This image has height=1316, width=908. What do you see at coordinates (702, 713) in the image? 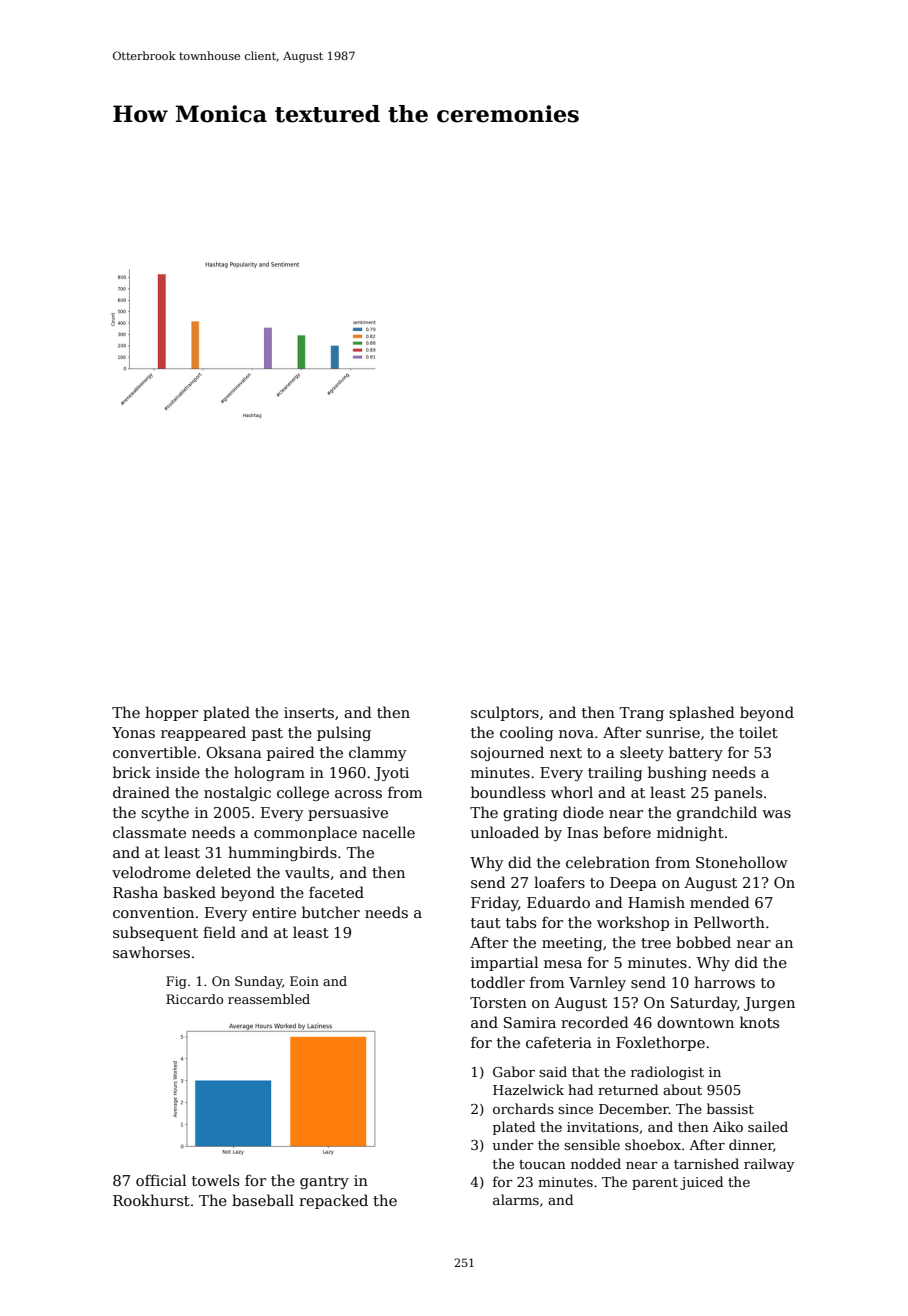
I see `splashed` at bounding box center [702, 713].
